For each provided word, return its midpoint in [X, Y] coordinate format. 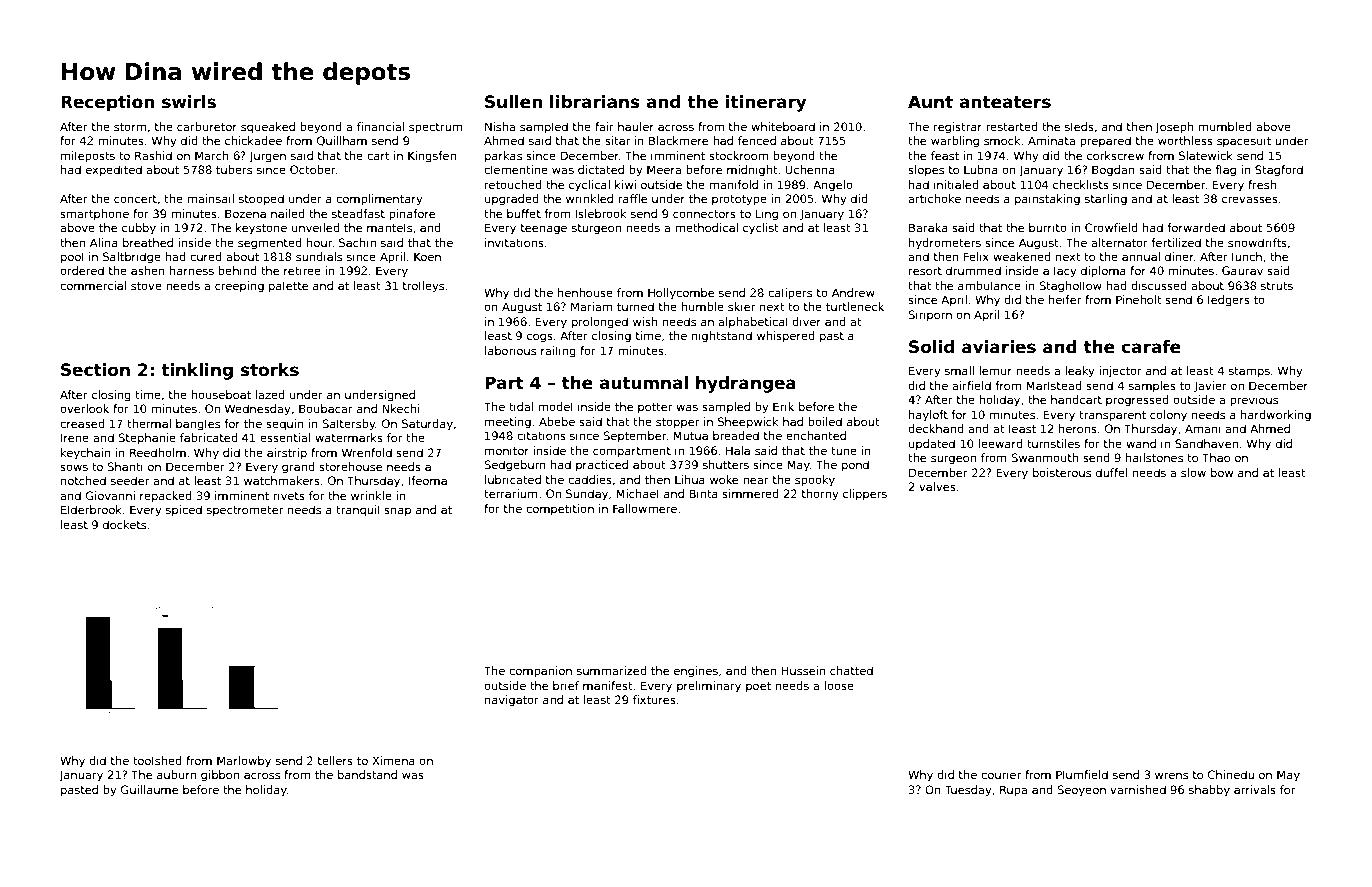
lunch [1247, 256]
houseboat [221, 394]
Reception [107, 103]
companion [540, 672]
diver [806, 321]
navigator [512, 701]
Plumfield [1082, 774]
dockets [124, 524]
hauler [636, 126]
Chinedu [1231, 774]
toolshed [157, 760]
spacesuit [1244, 141]
